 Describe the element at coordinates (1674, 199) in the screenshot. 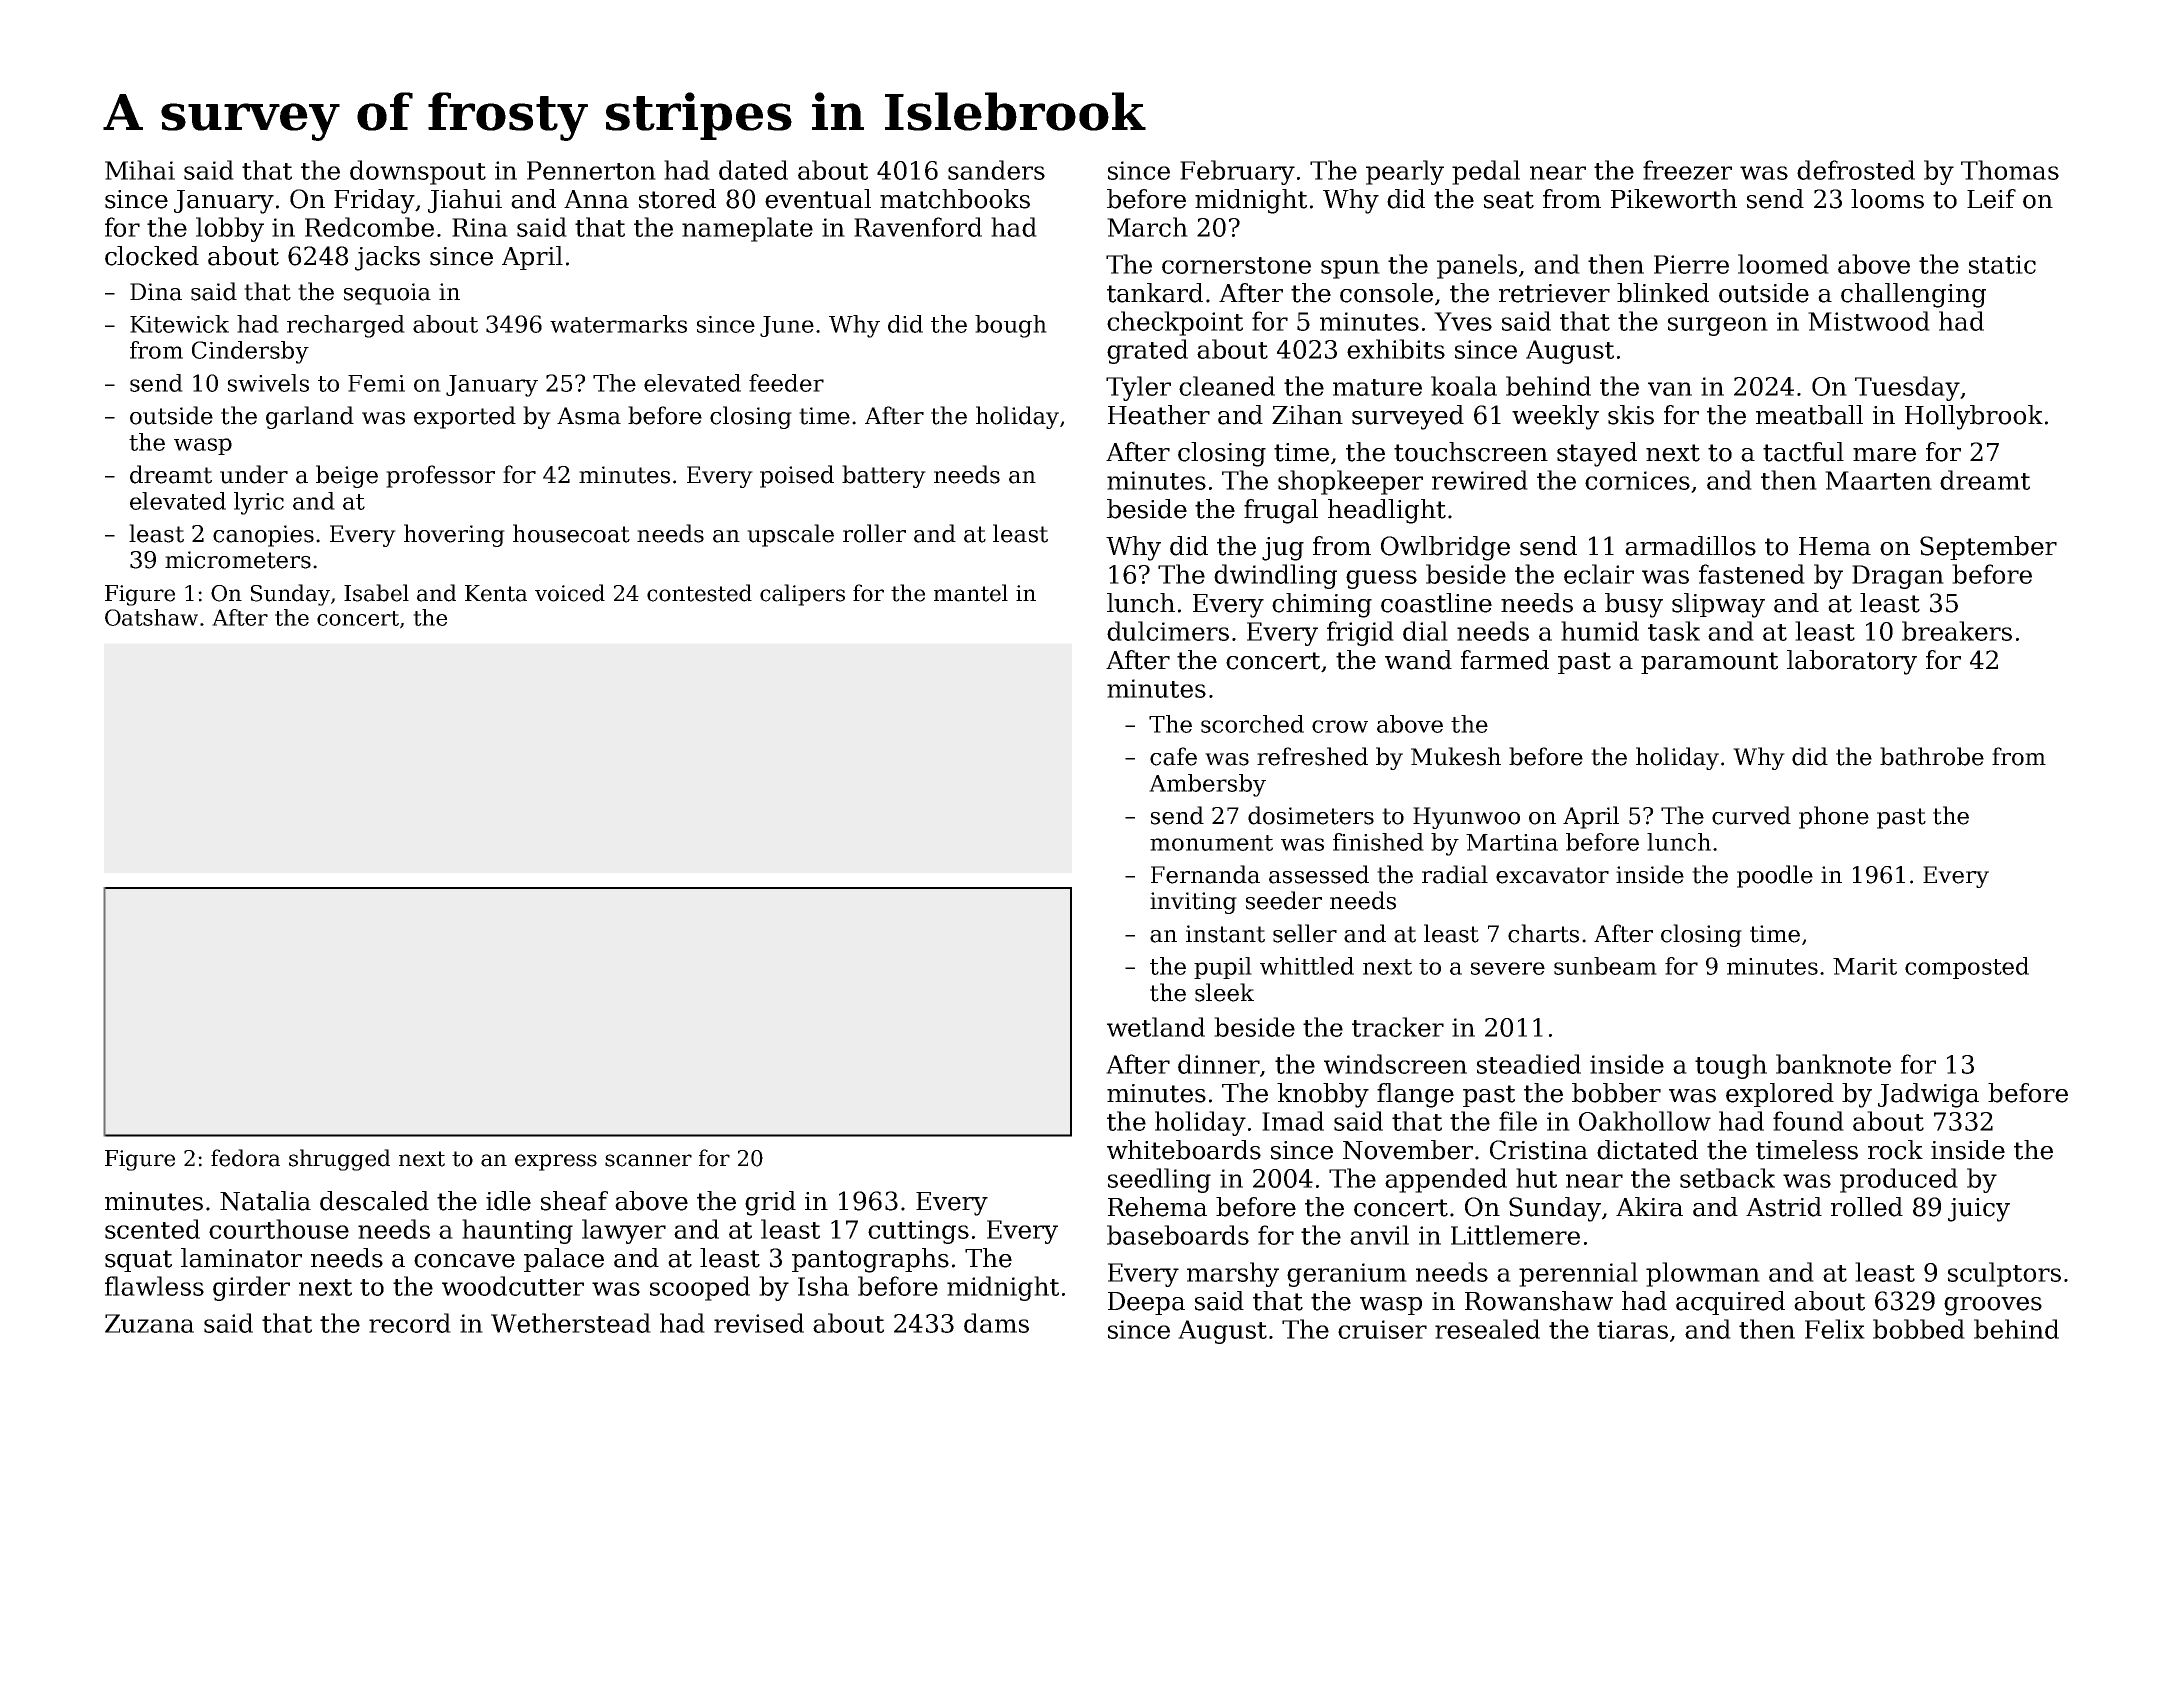

I see `Pikeworth` at that location.
